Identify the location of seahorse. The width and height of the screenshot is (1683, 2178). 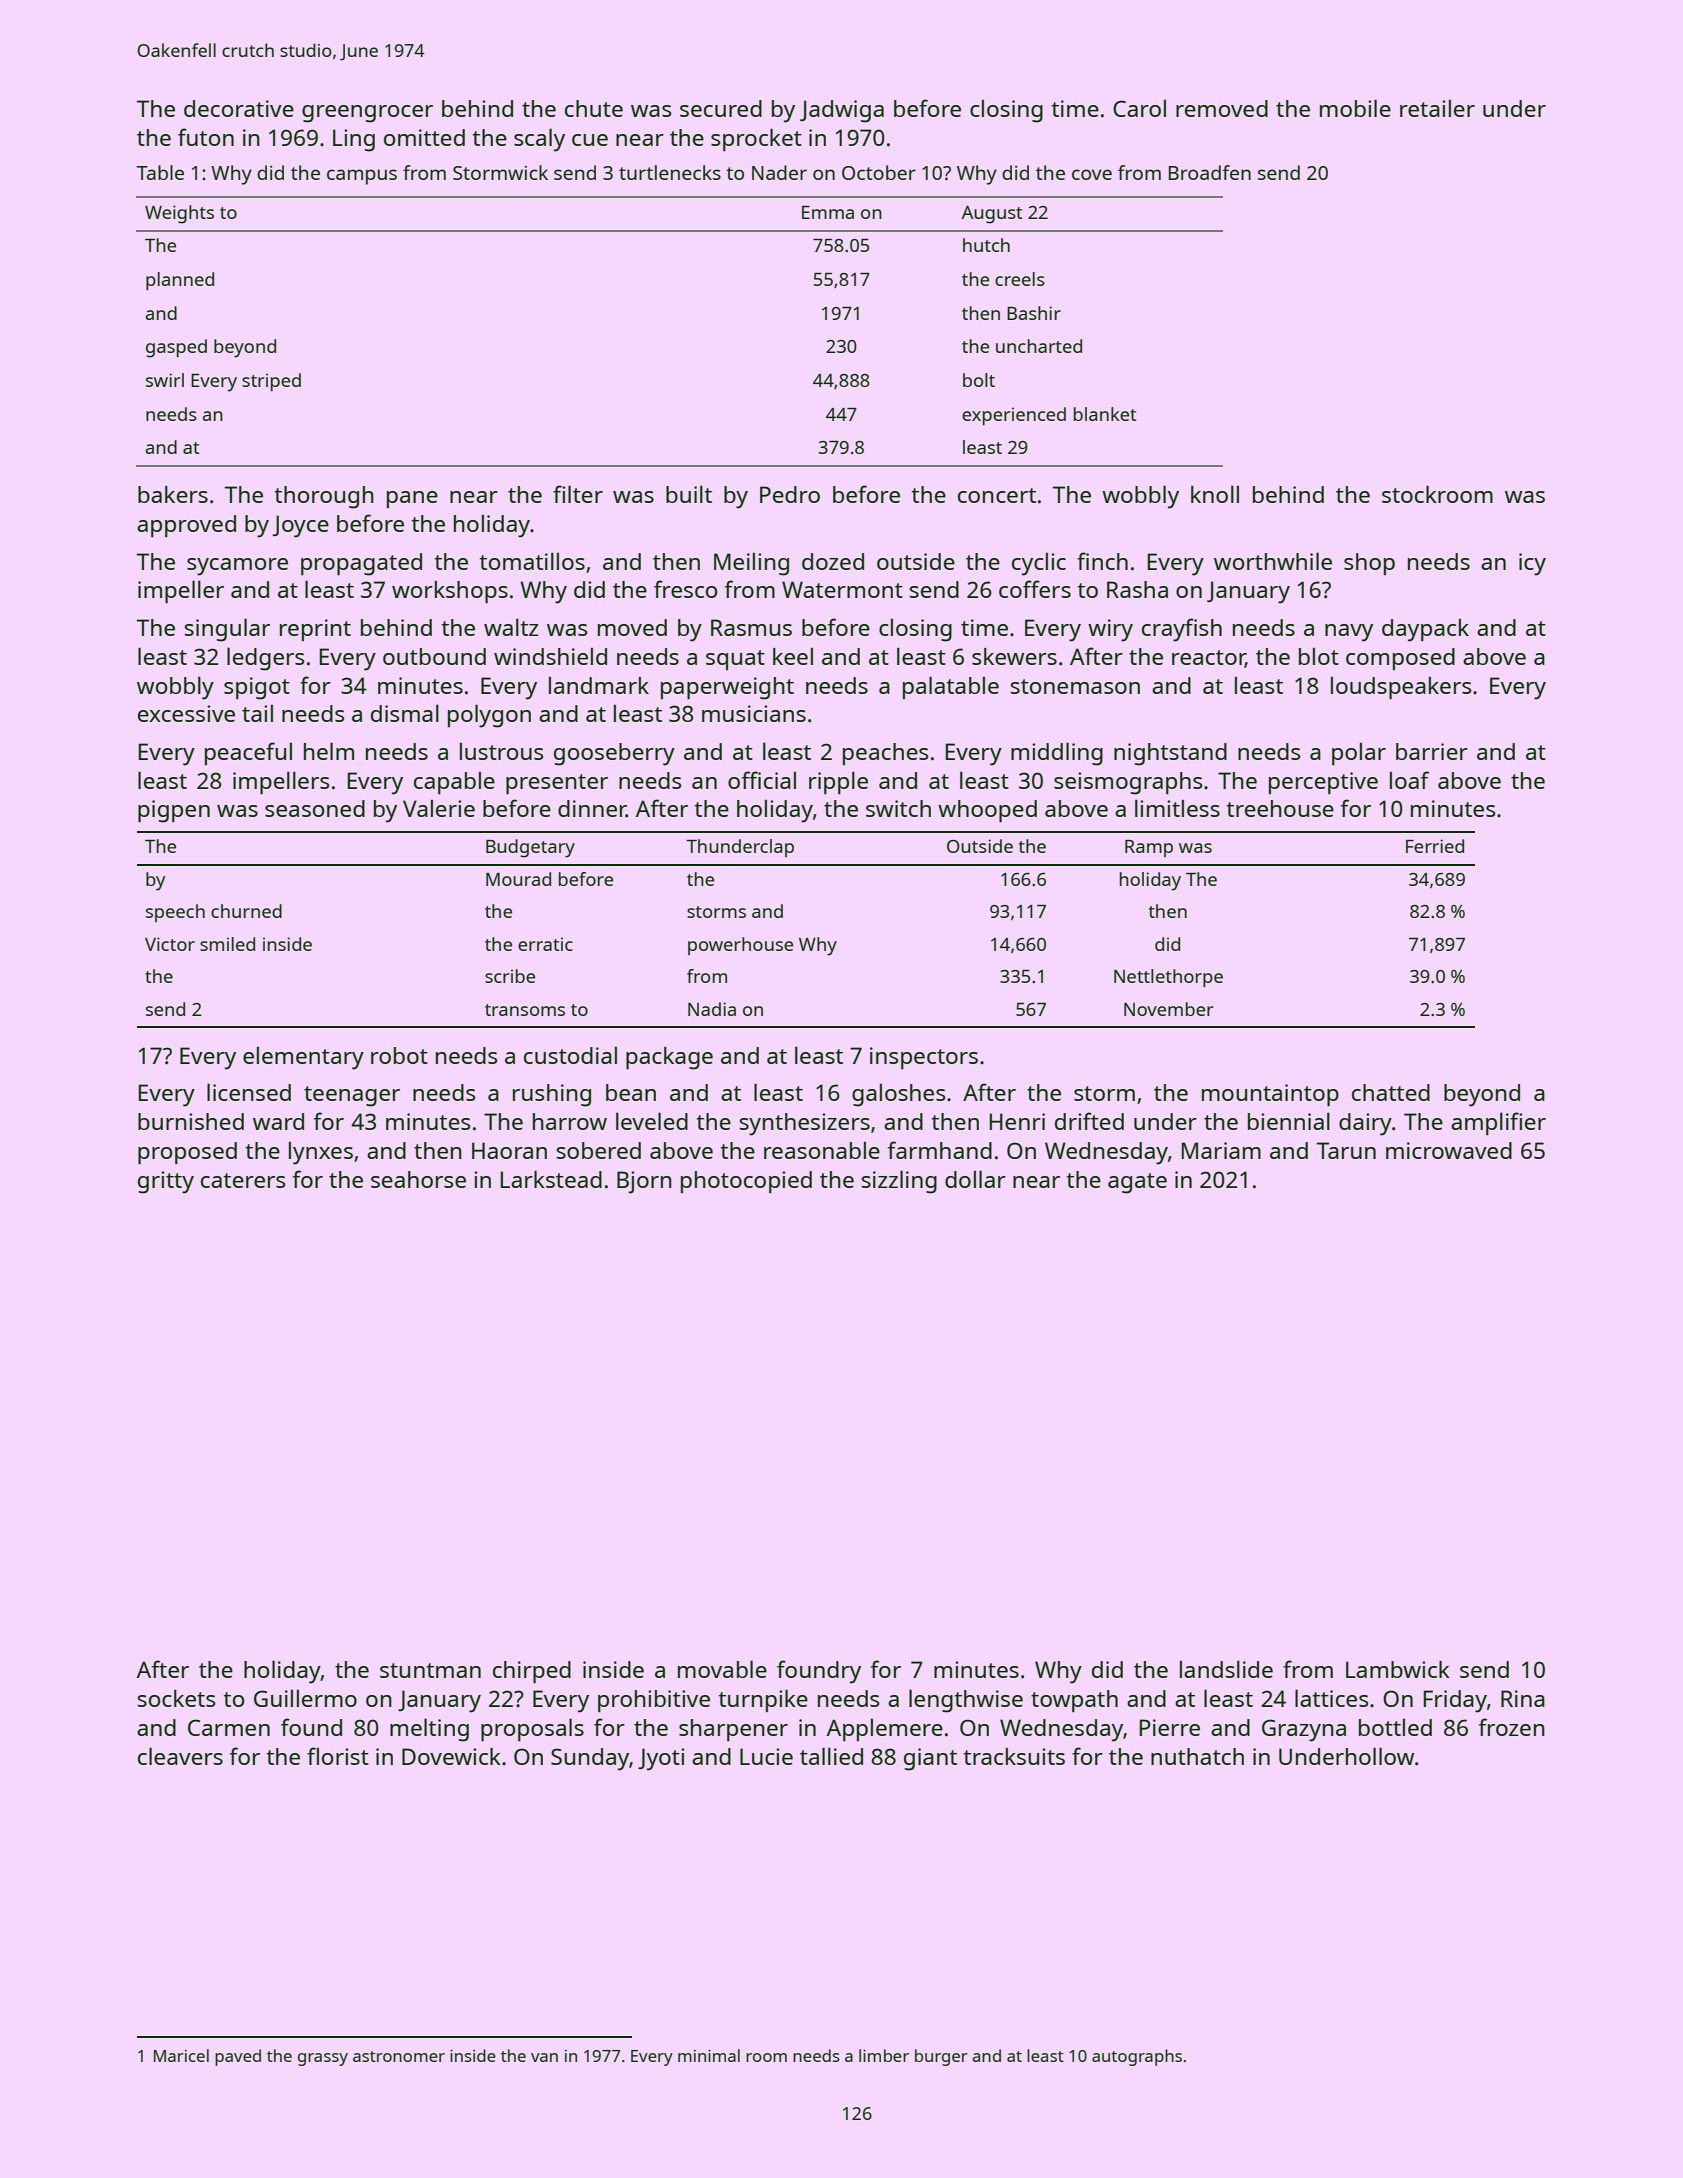
(418, 1179).
